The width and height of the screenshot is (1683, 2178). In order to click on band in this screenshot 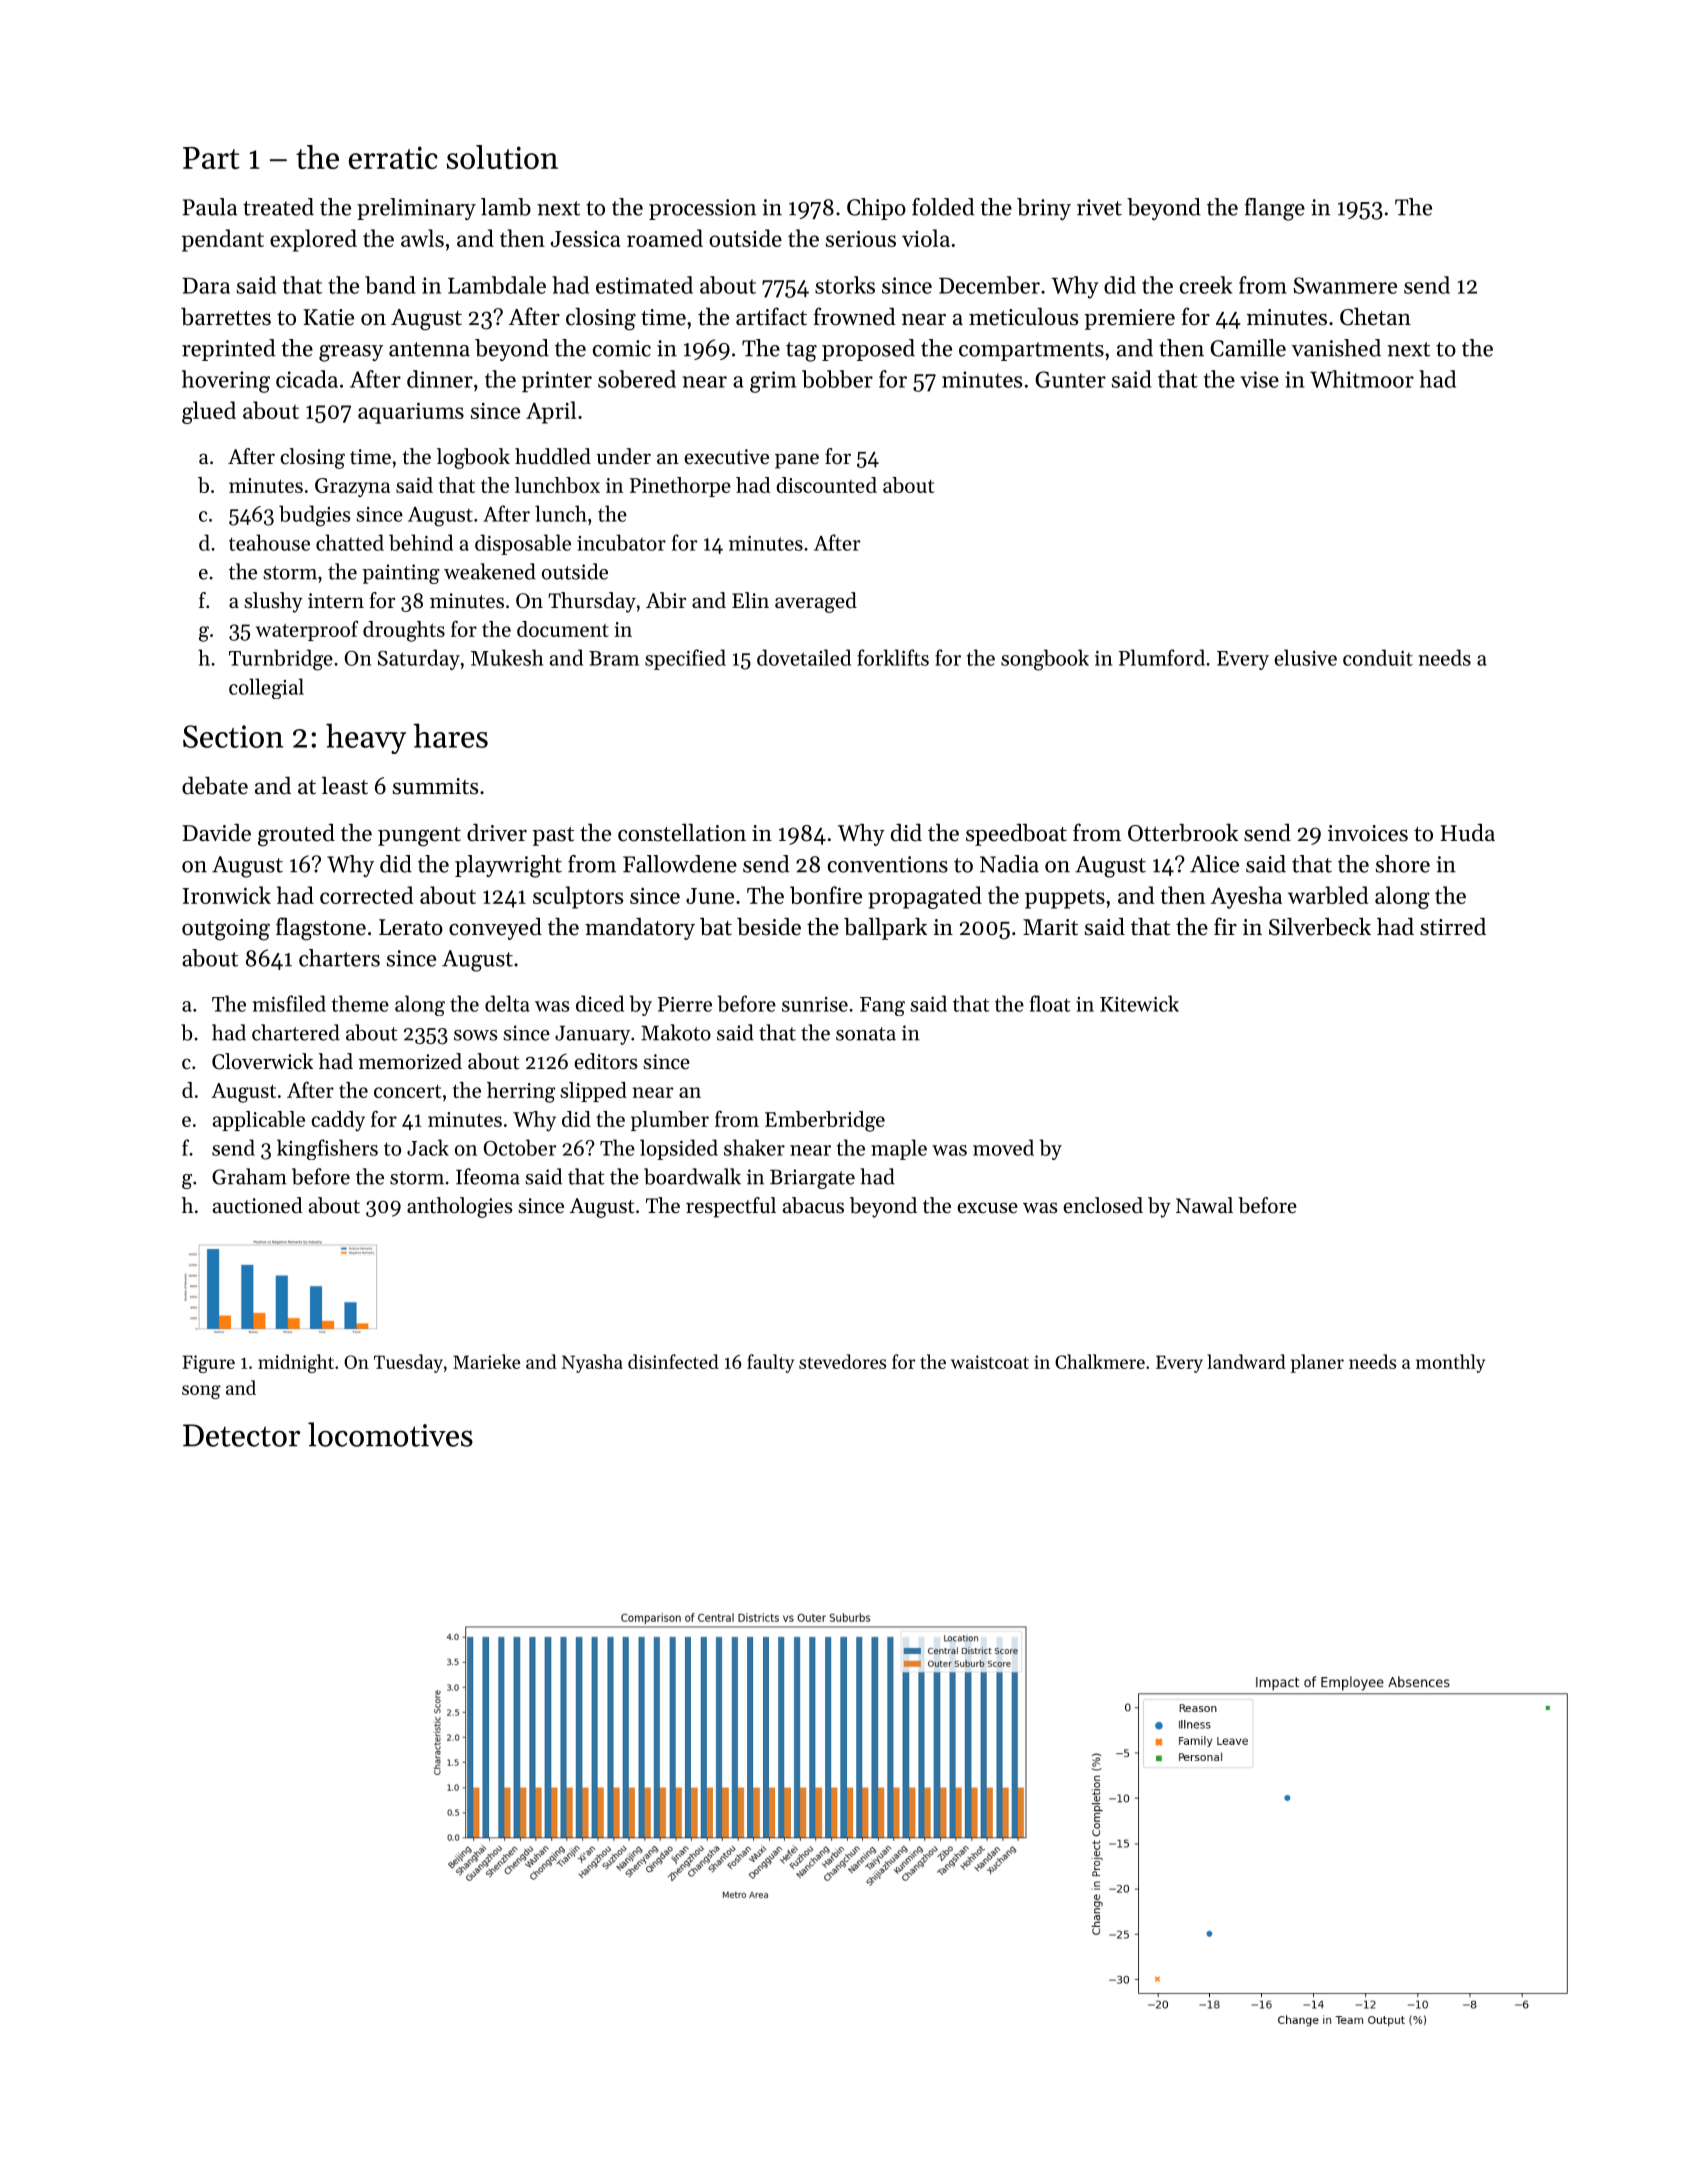, I will do `click(390, 285)`.
